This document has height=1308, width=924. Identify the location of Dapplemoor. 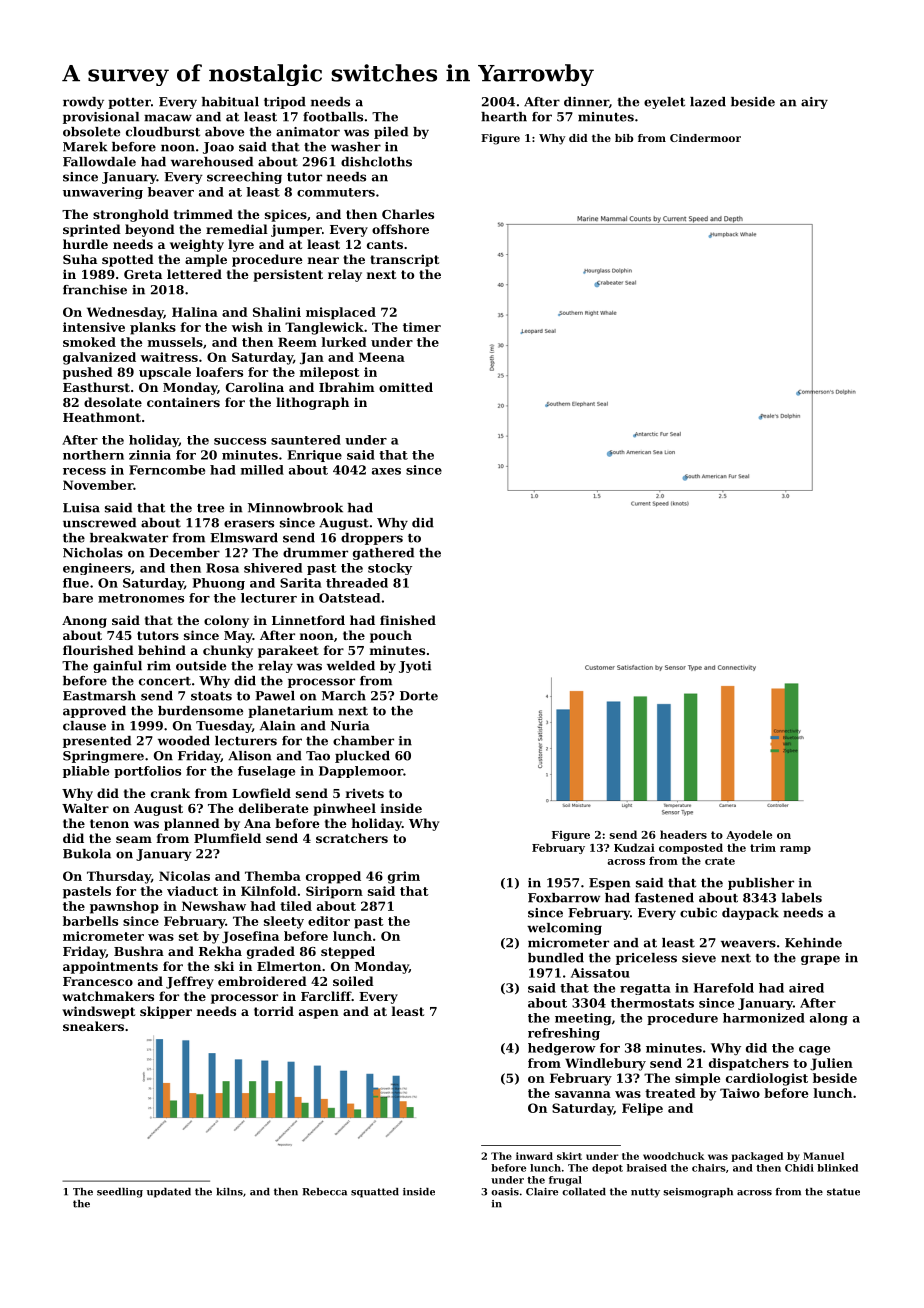
(361, 772).
